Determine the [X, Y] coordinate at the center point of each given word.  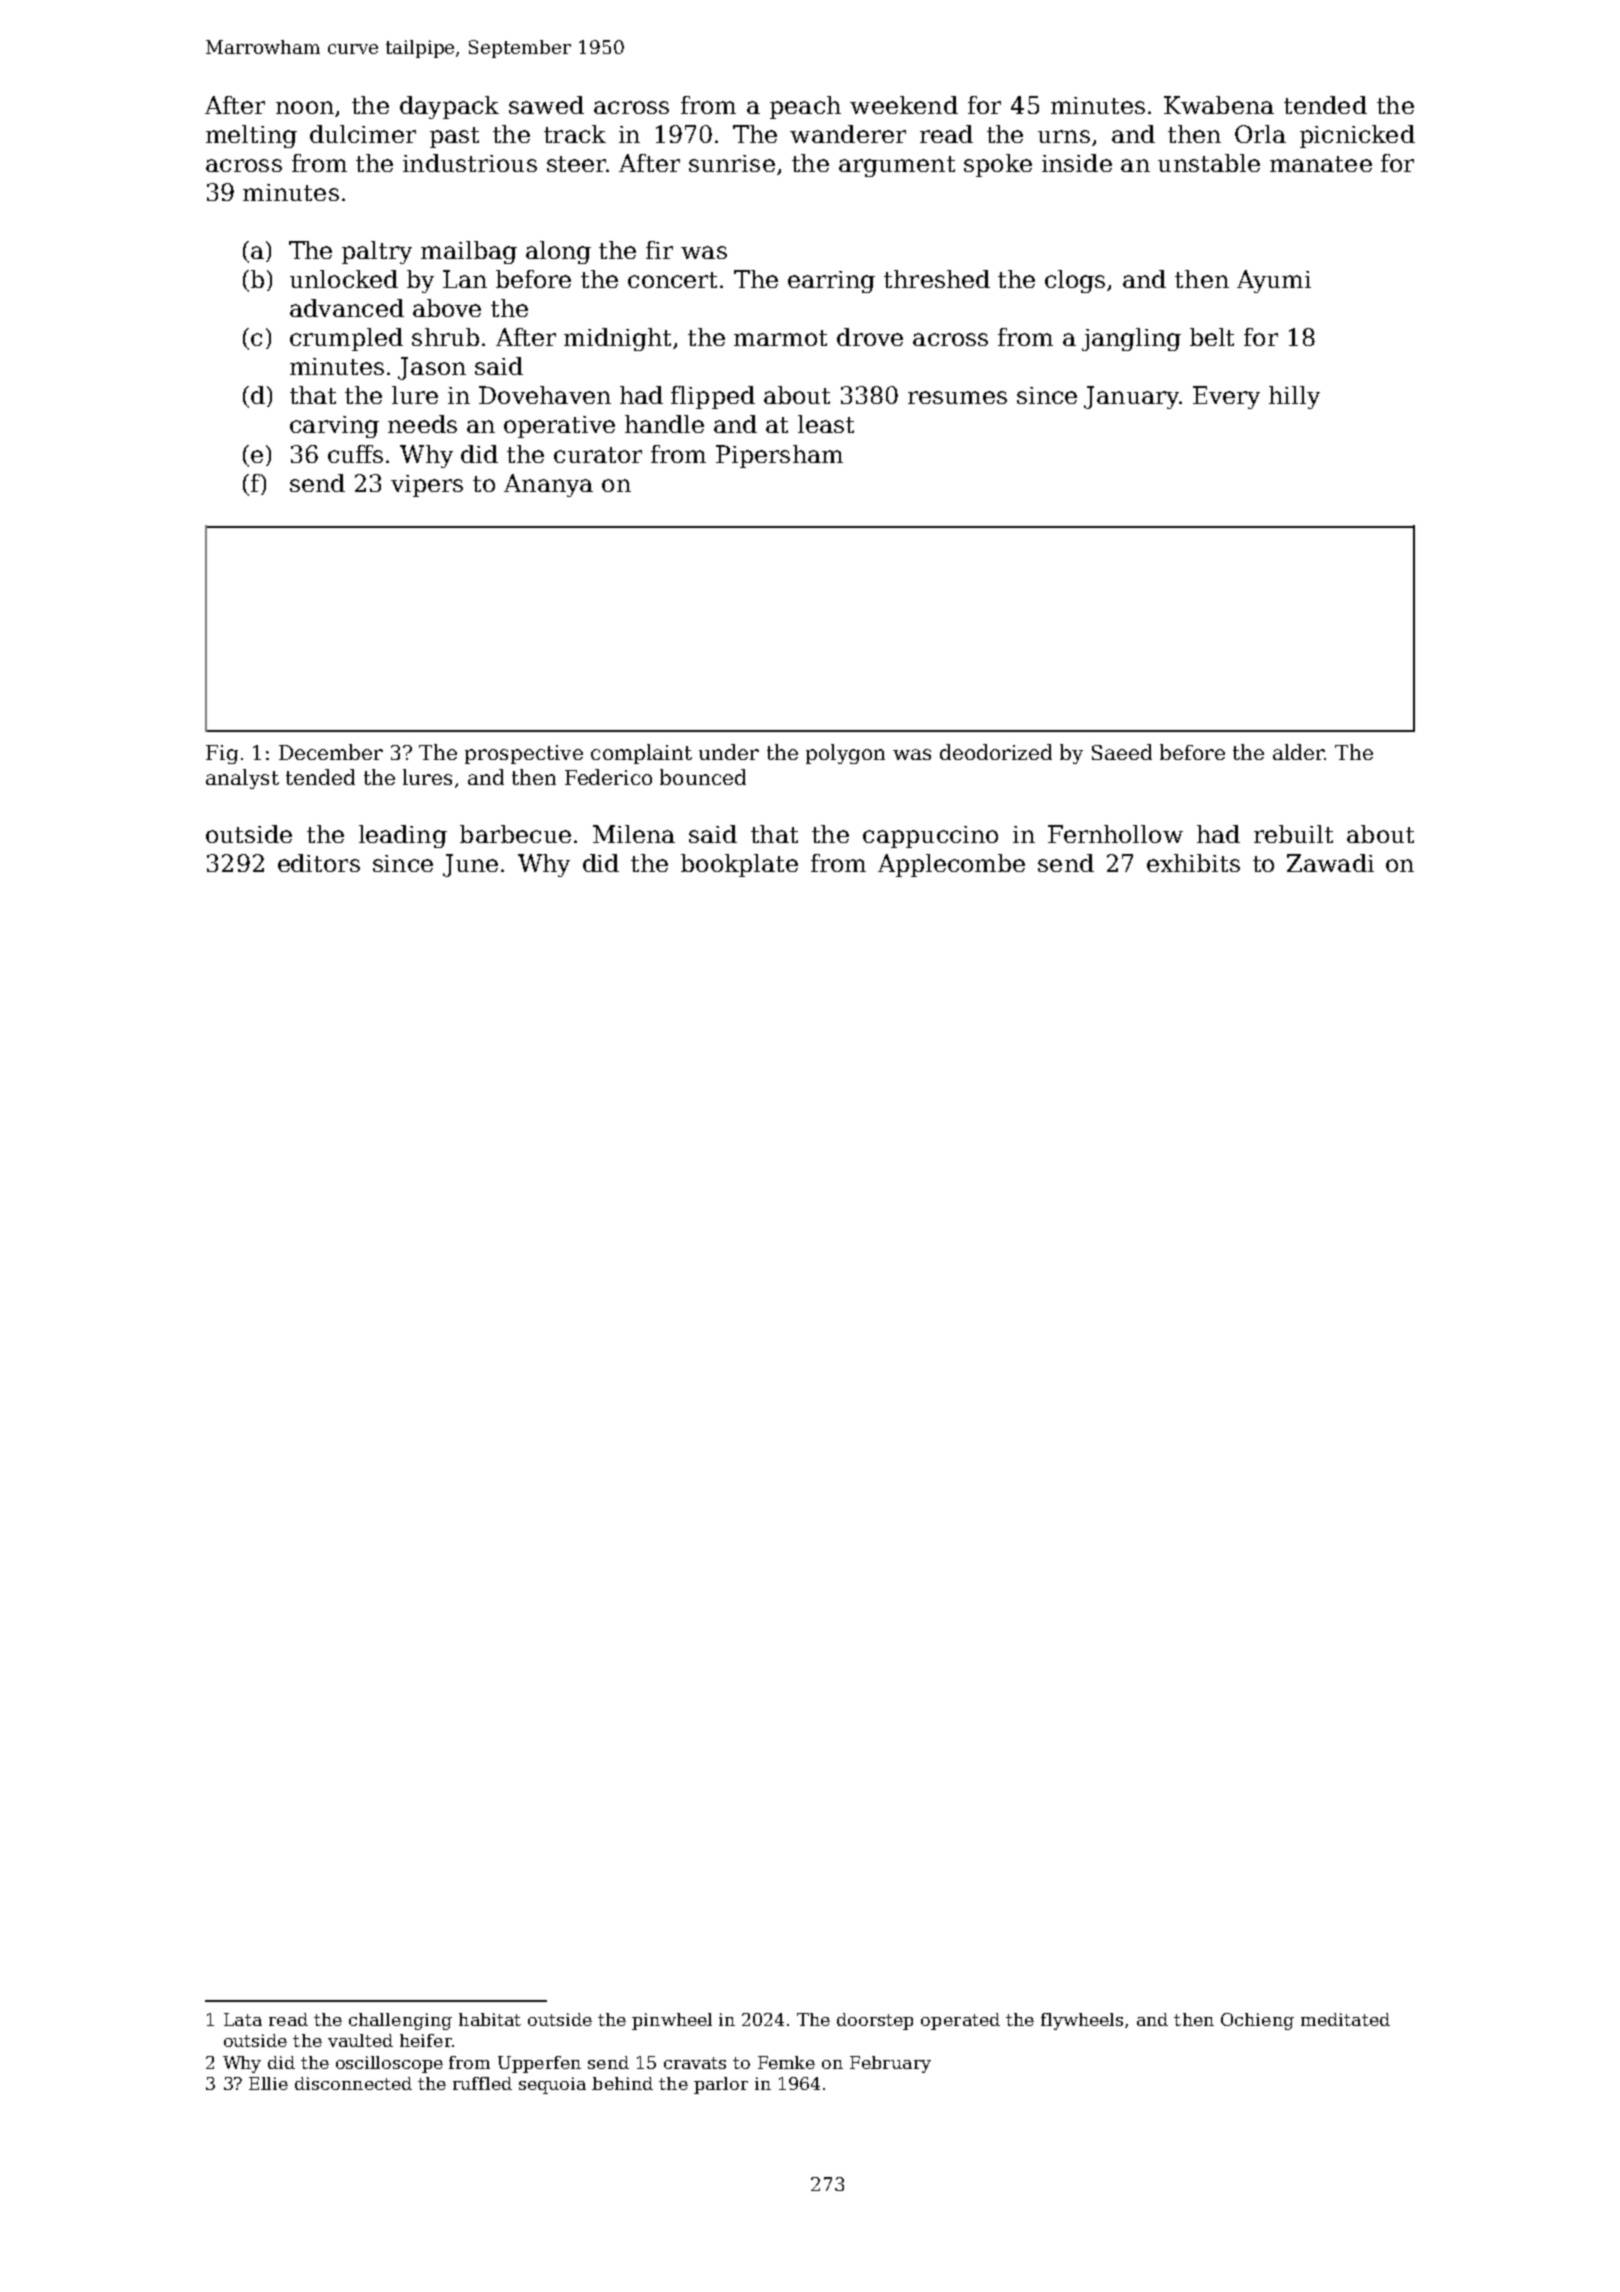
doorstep [875, 2021]
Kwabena [1219, 105]
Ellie [268, 2083]
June [470, 865]
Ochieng [1257, 2021]
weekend [904, 105]
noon [305, 107]
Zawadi [1330, 863]
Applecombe [951, 865]
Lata [243, 2019]
